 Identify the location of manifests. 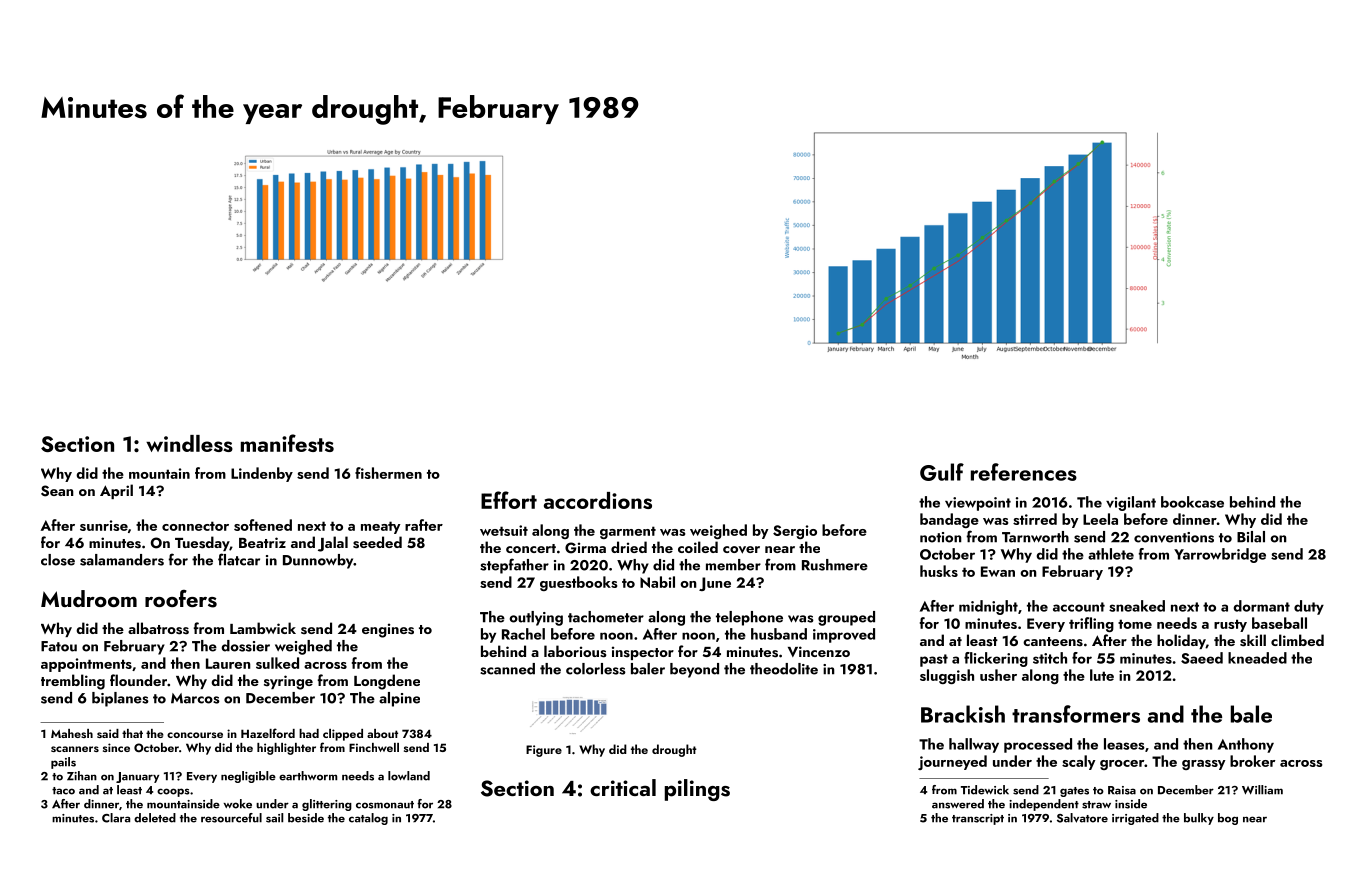
(287, 443).
